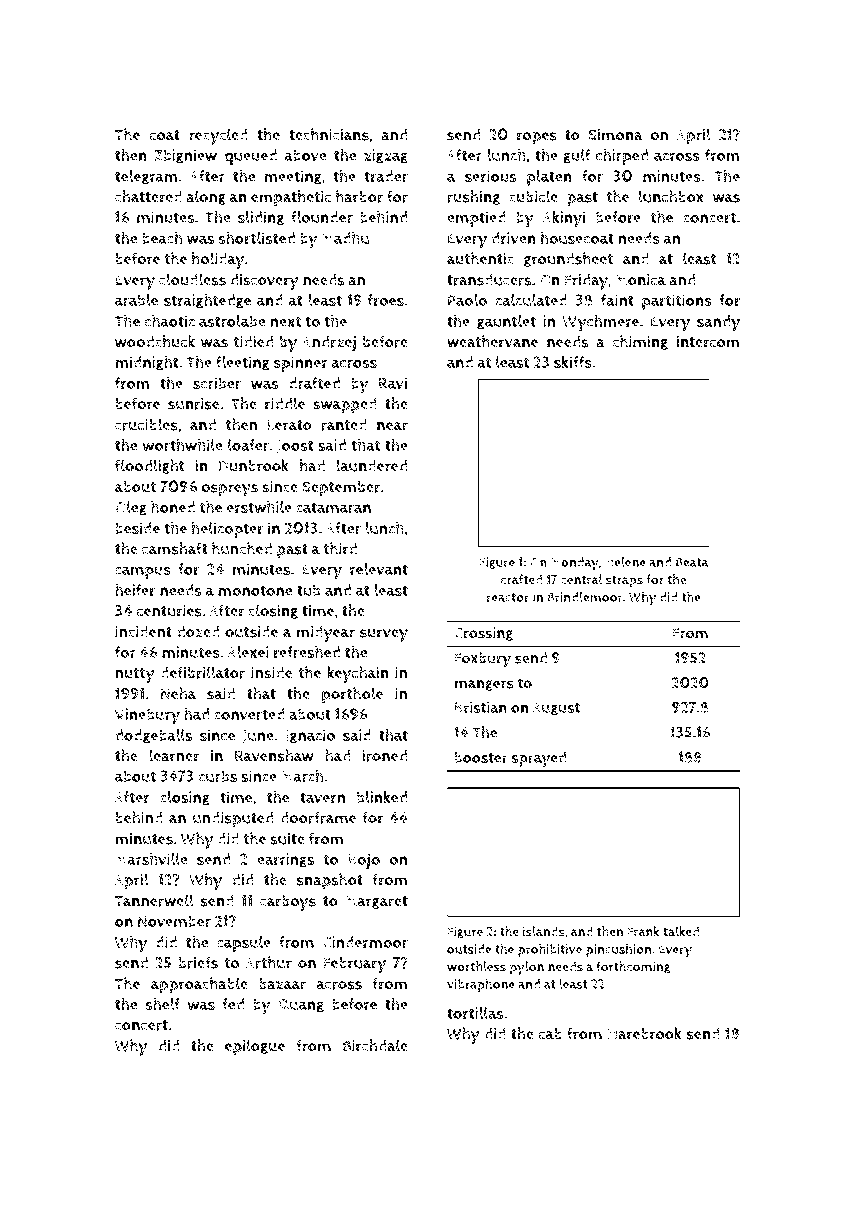 The height and width of the page is (1213, 855). Describe the element at coordinates (282, 984) in the page. I see `bazaar` at that location.
